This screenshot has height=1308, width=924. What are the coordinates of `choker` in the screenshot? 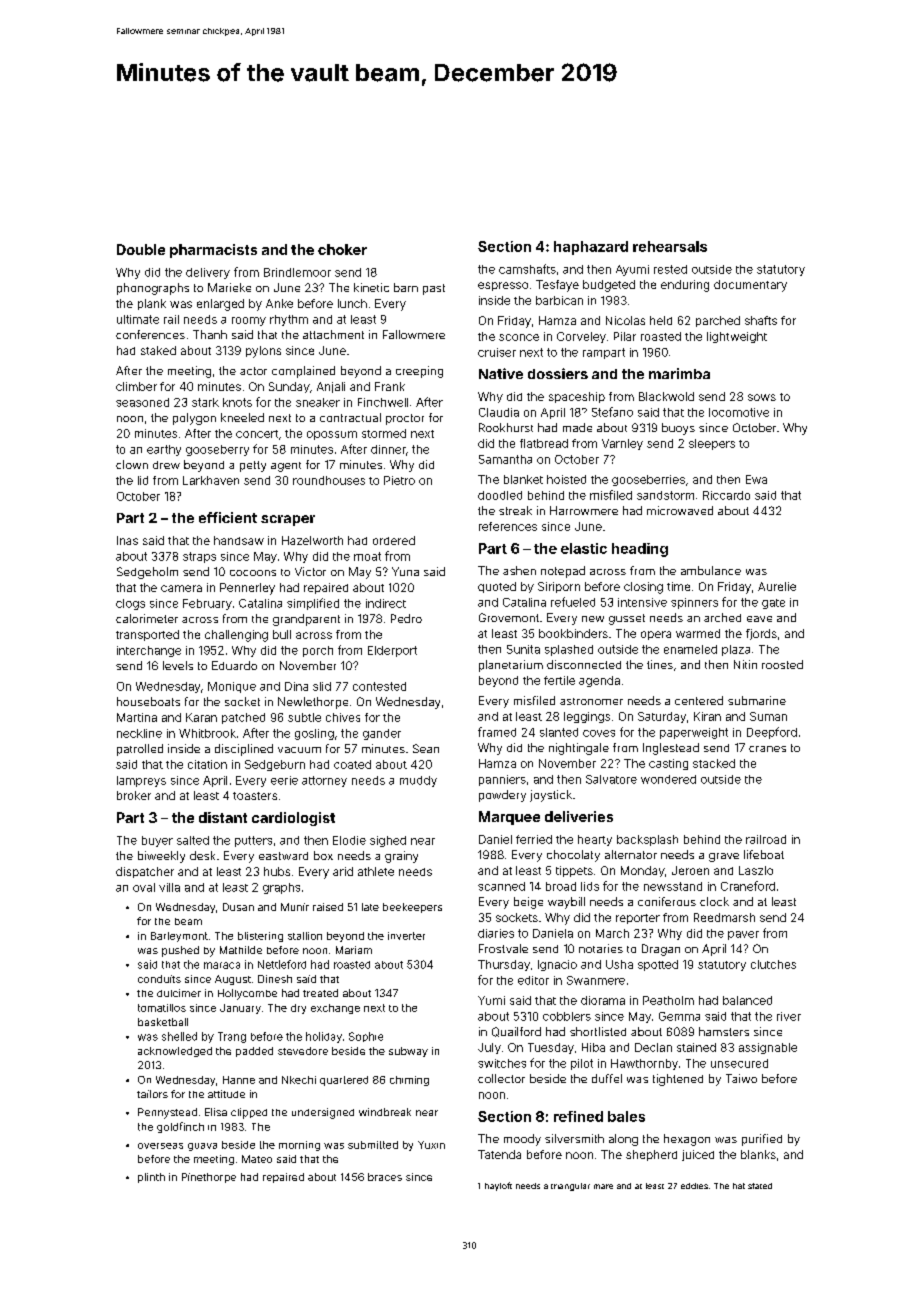 It's located at (342, 249).
